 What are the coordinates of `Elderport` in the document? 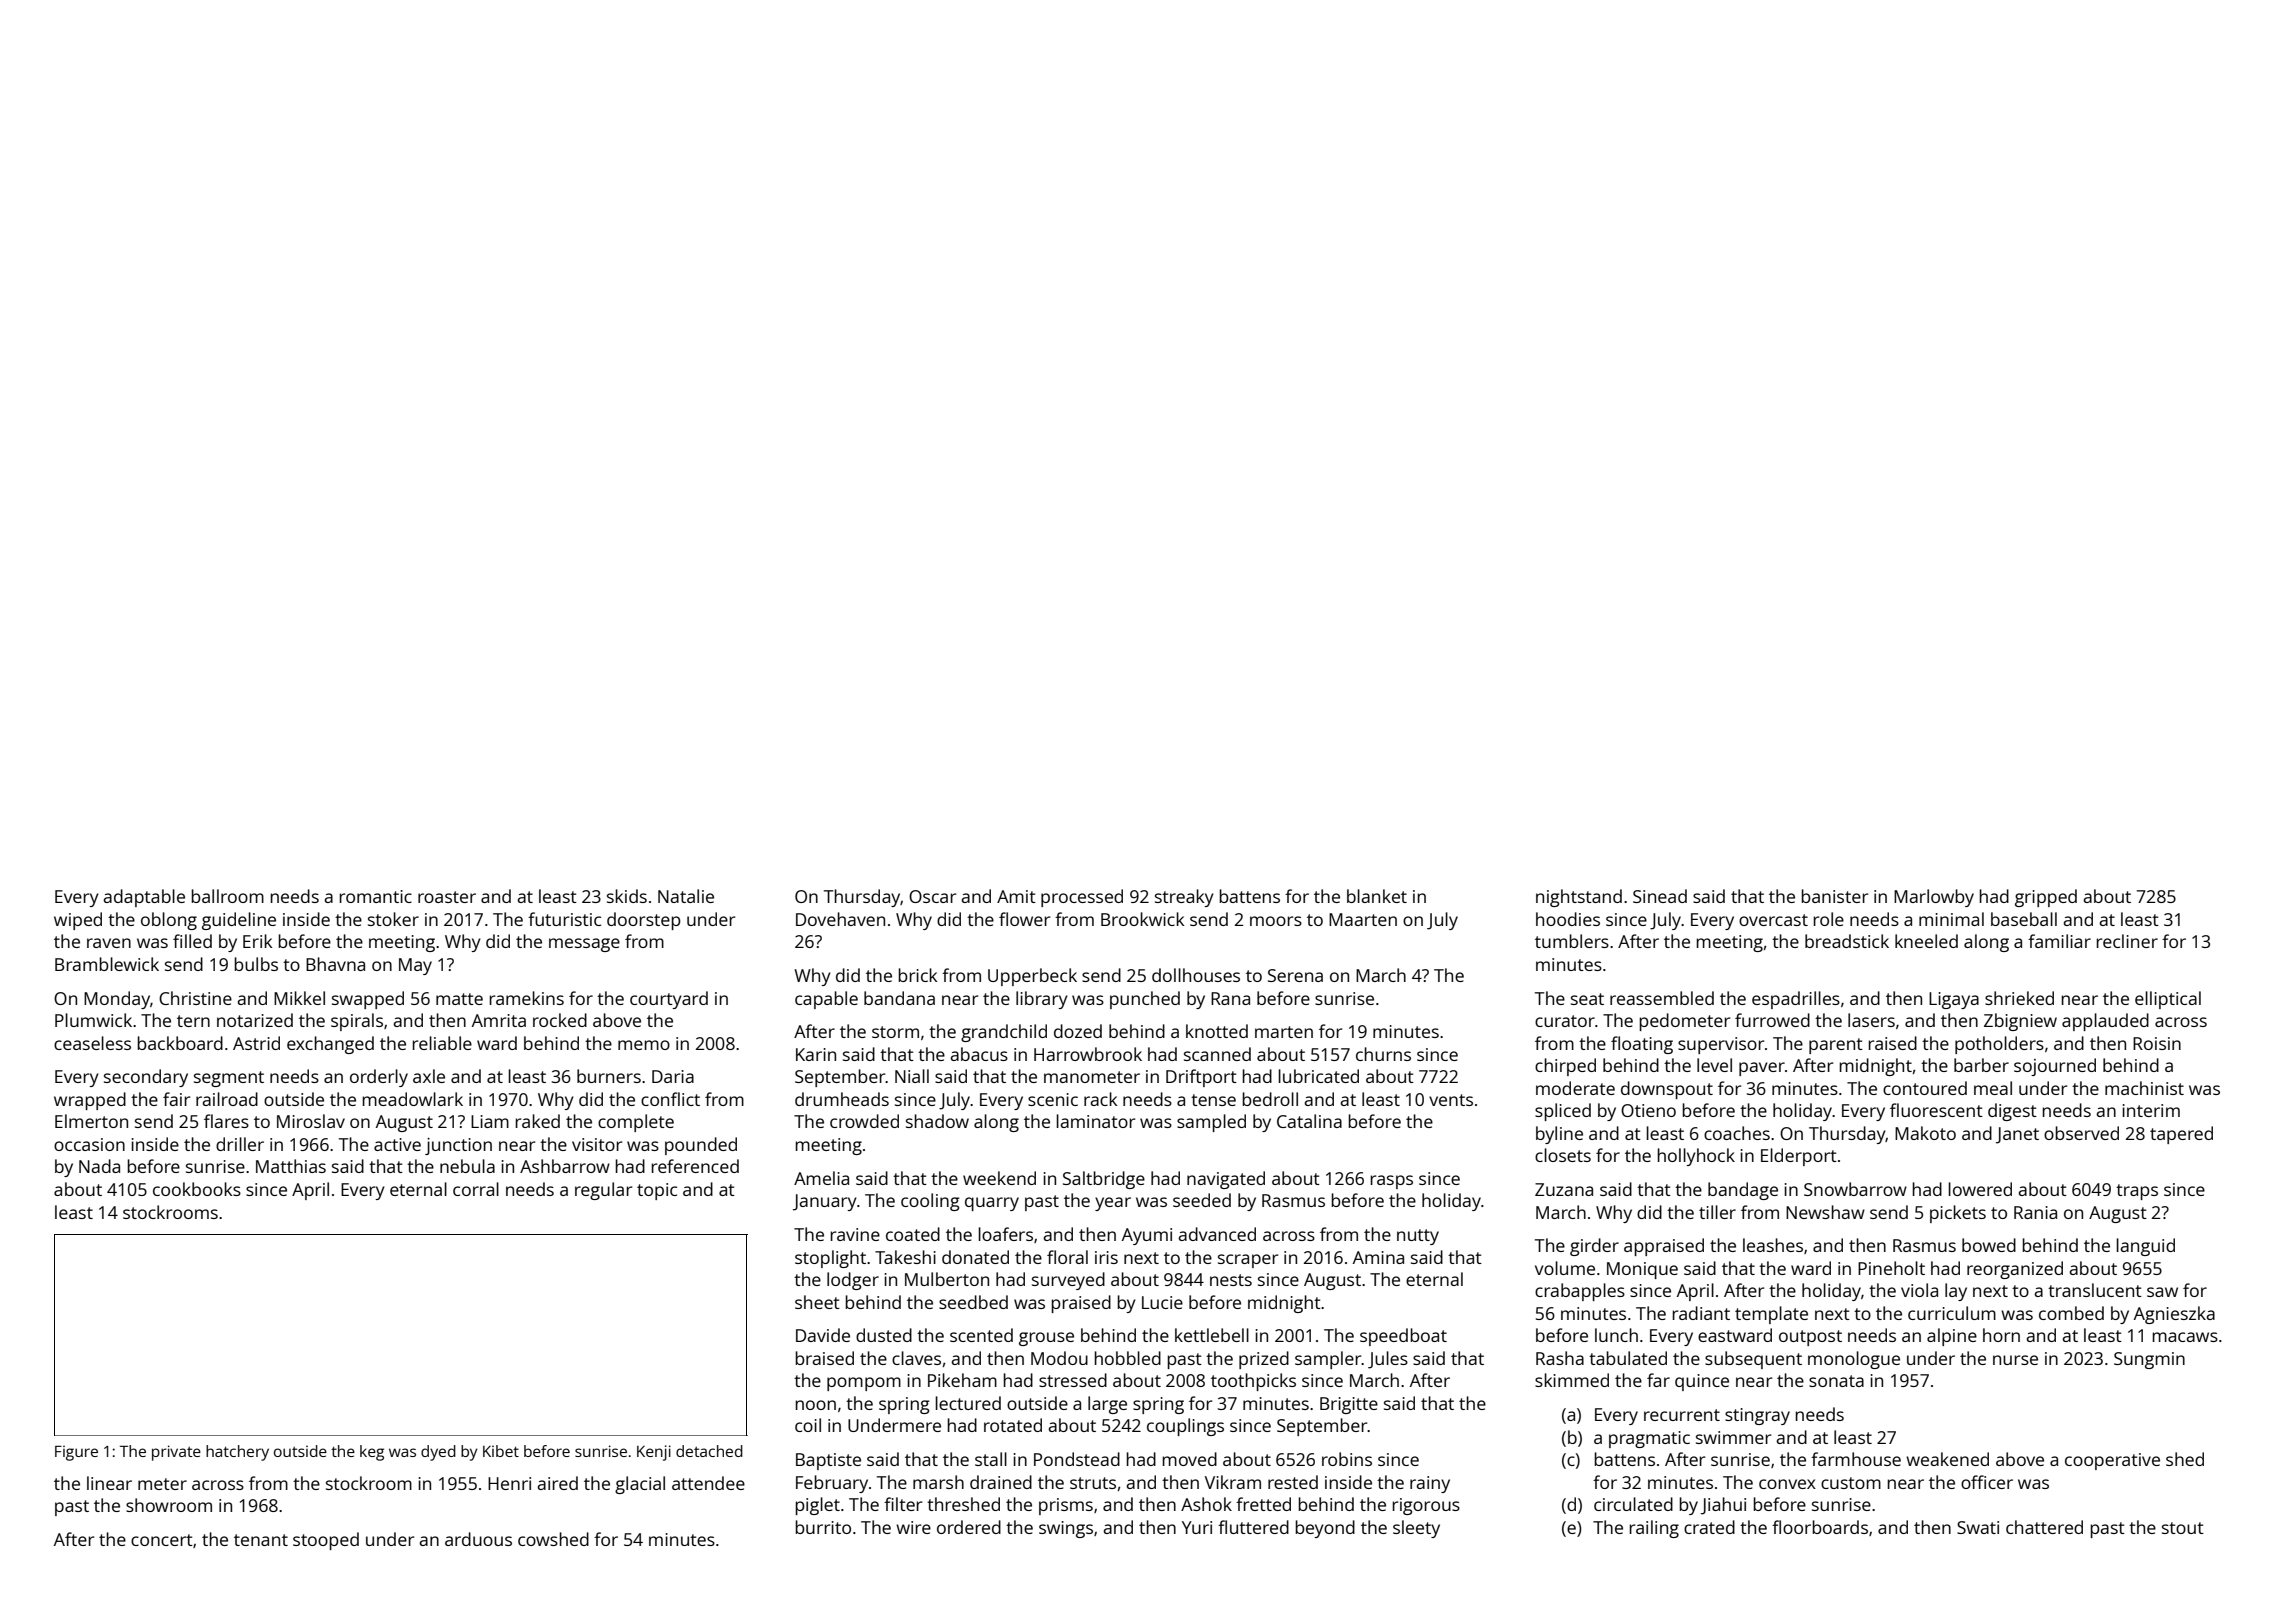 It's located at (1799, 1157).
